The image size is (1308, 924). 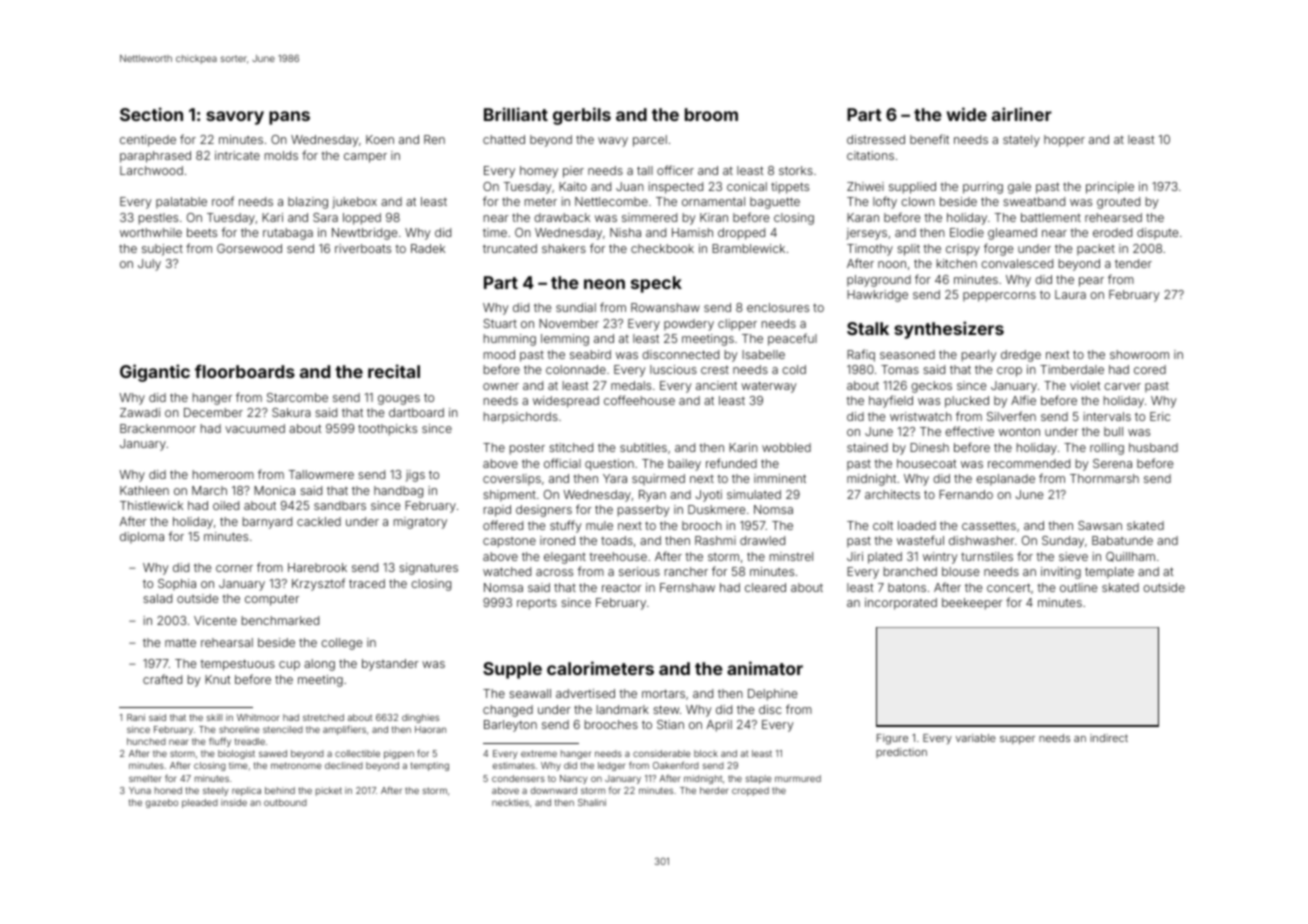 I want to click on Krzysztof, so click(x=318, y=584).
